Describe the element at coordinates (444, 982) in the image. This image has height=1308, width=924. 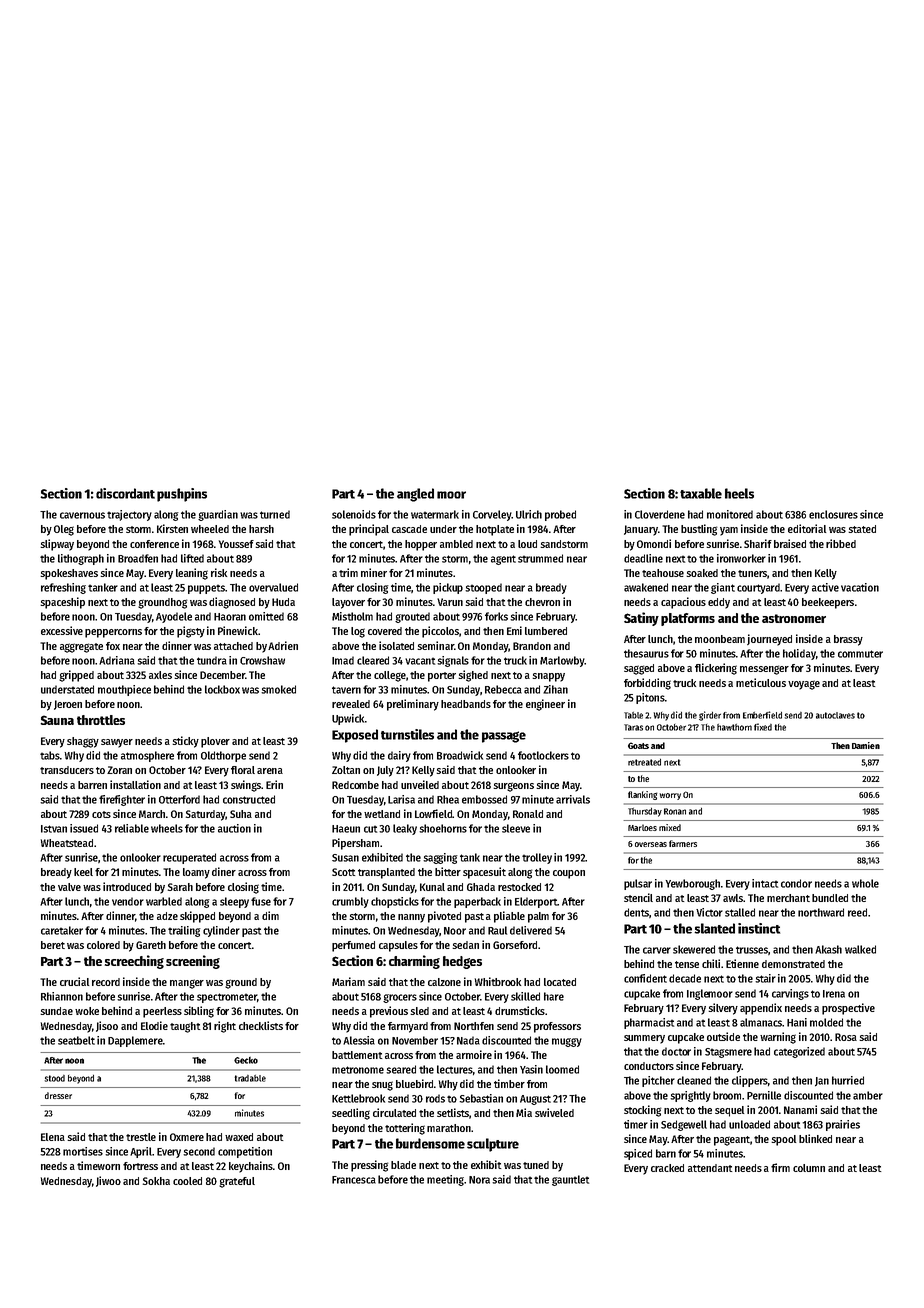
I see `calzone` at that location.
